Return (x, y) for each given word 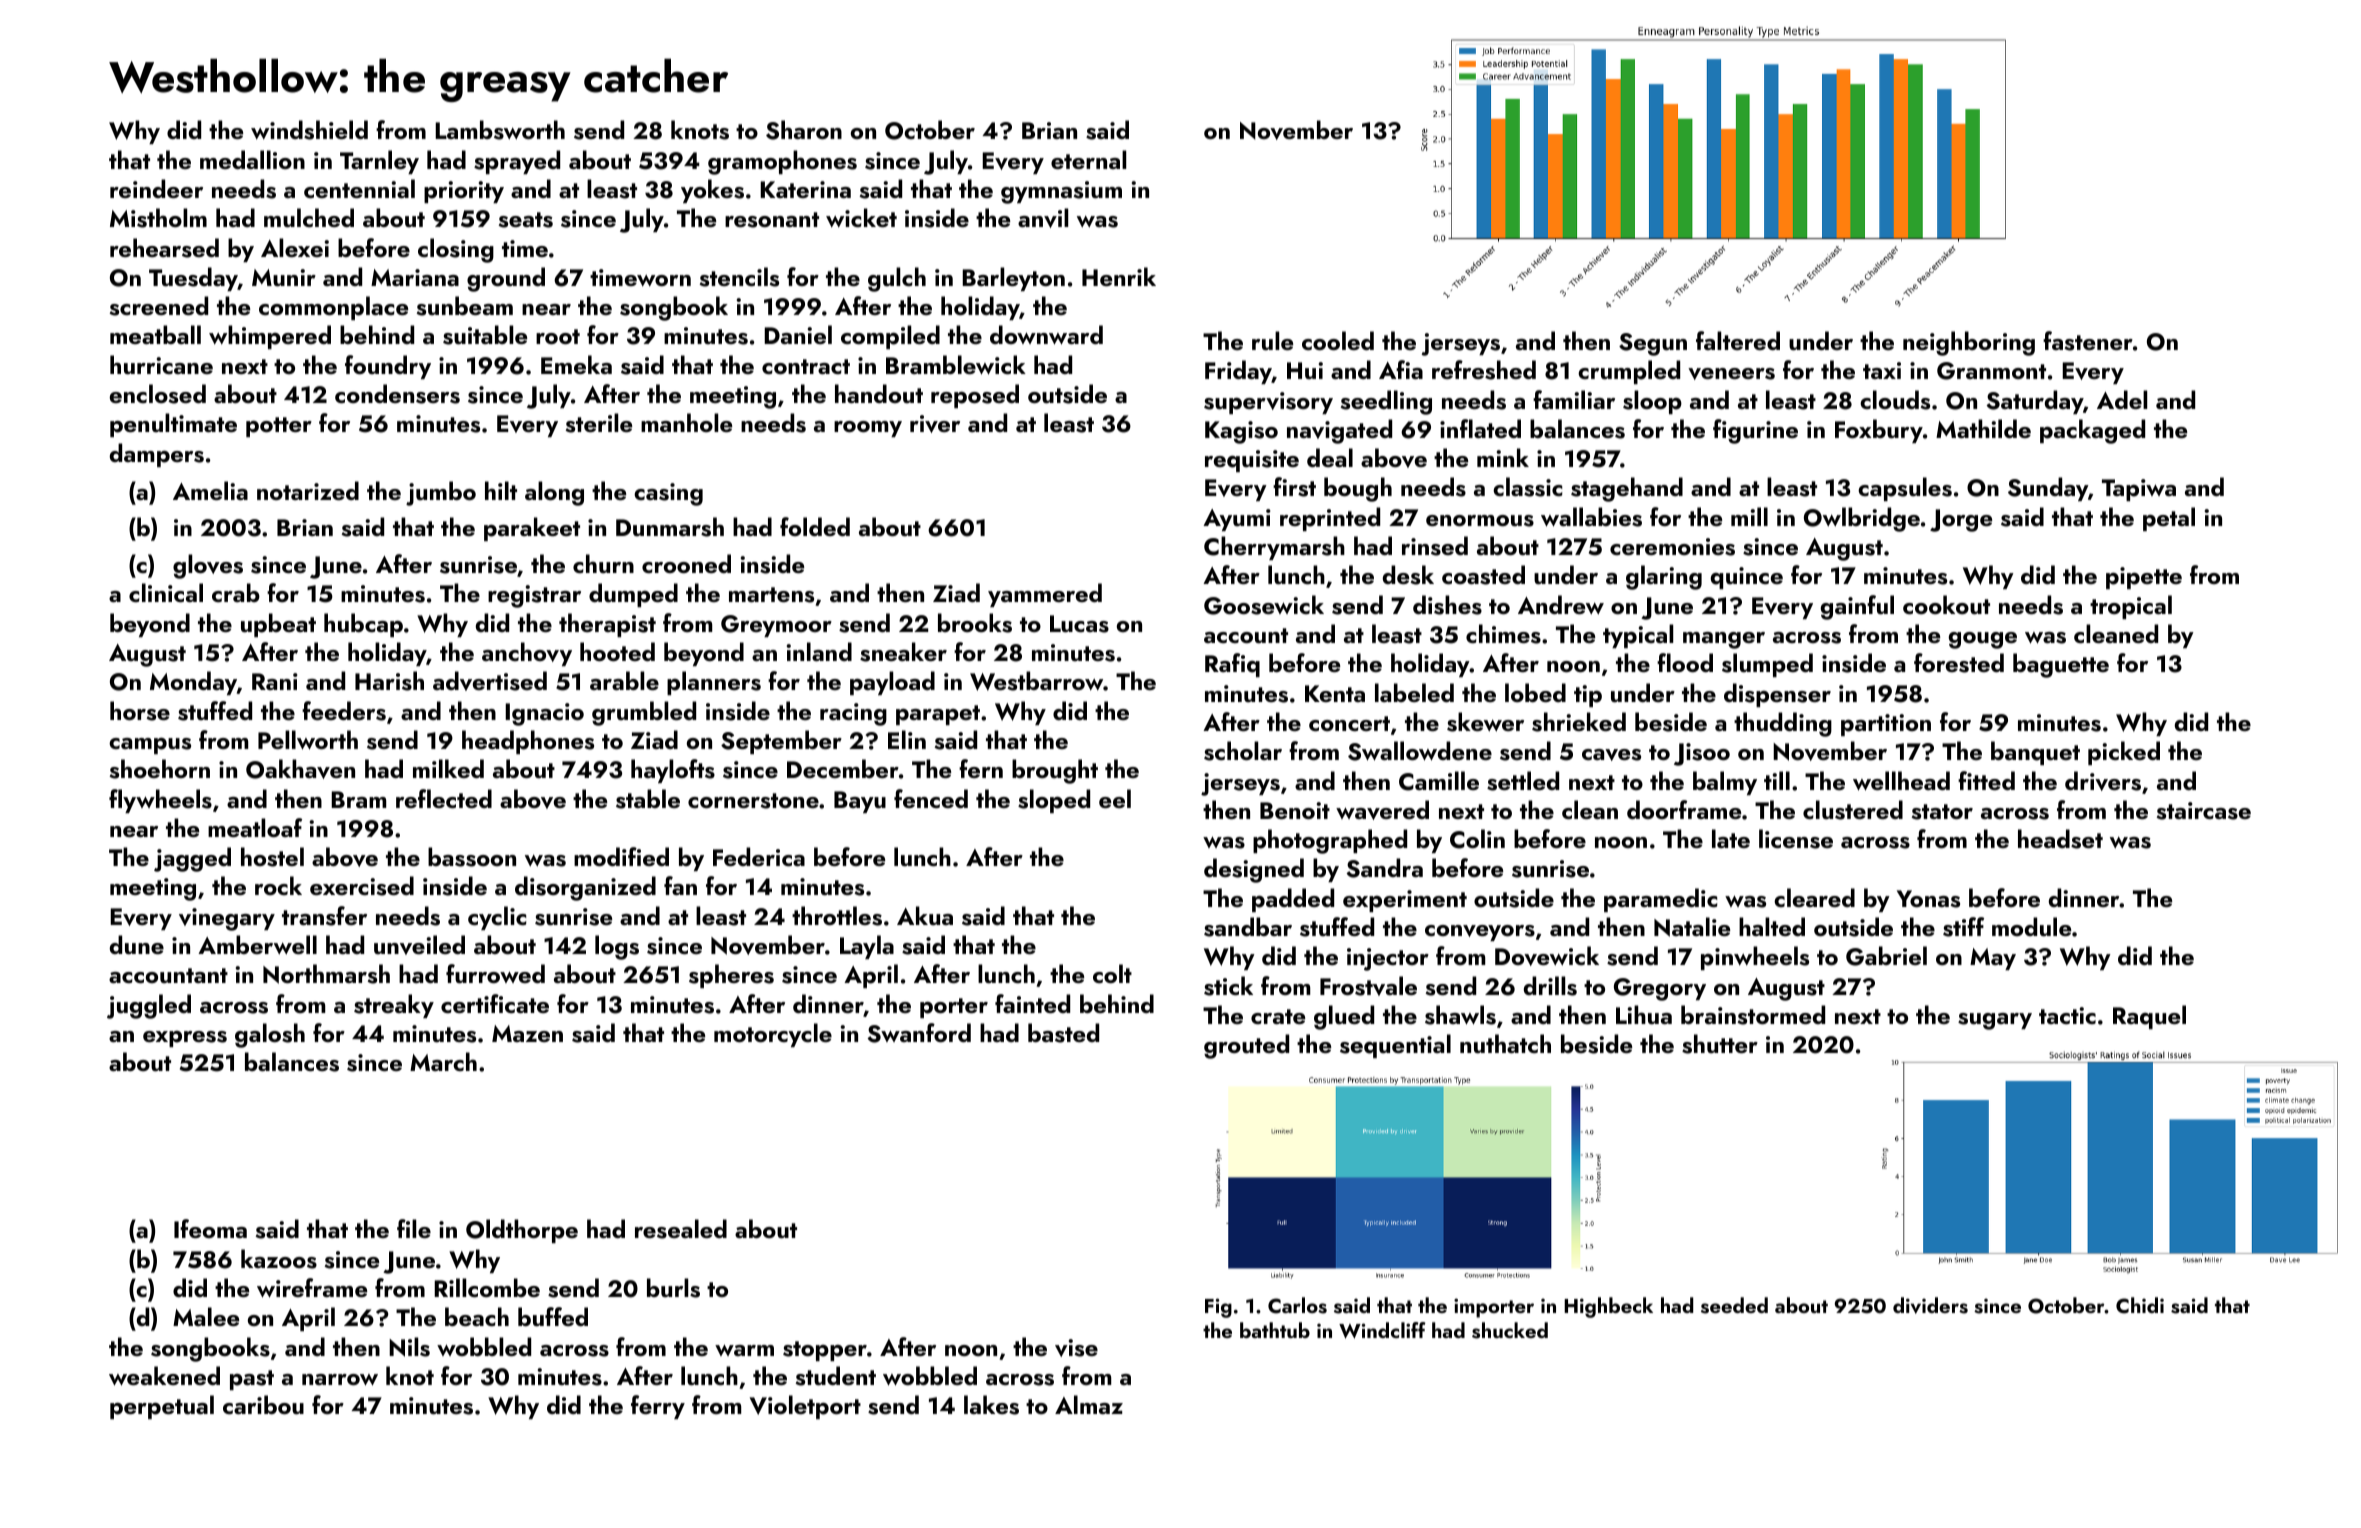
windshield (309, 130)
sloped (1054, 801)
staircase (2204, 811)
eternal (1088, 159)
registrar (534, 596)
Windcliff (1382, 1330)
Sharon (804, 130)
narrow (340, 1379)
